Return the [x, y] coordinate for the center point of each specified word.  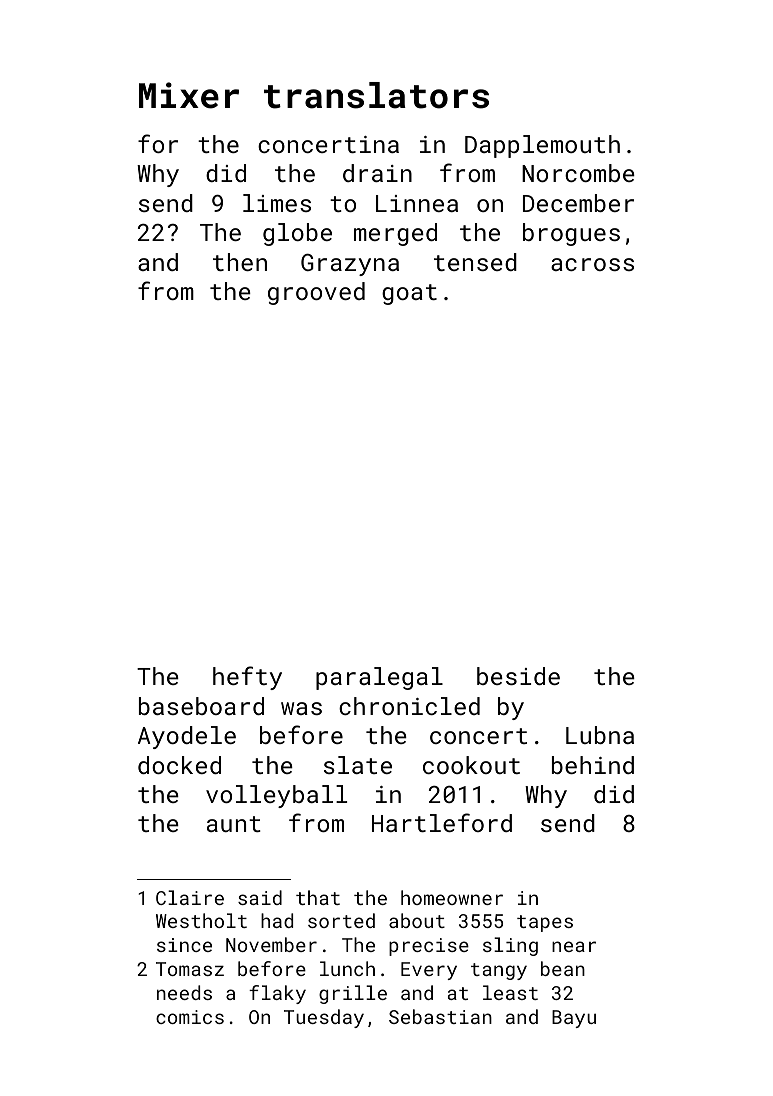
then [240, 262]
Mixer [189, 95]
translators [376, 95]
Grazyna [350, 265]
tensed [475, 262]
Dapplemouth [542, 146]
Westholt [201, 920]
